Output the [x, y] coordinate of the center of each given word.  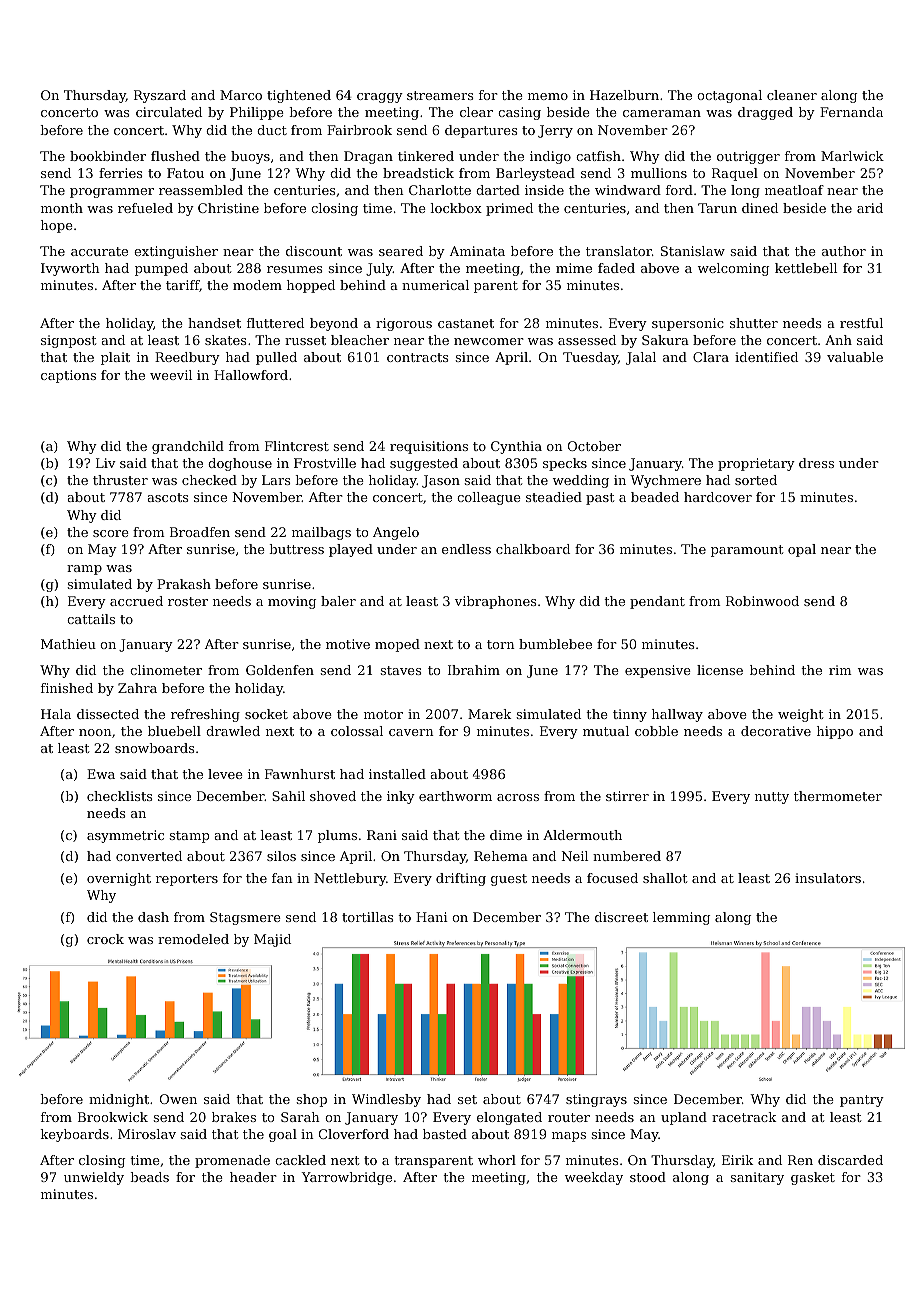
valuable [855, 357]
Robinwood [762, 601]
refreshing [205, 715]
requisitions [429, 447]
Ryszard [160, 96]
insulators [828, 878]
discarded [850, 1160]
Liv [106, 463]
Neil [575, 856]
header [253, 1177]
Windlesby [386, 1100]
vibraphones [496, 602]
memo [548, 96]
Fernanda [851, 112]
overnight [119, 879]
